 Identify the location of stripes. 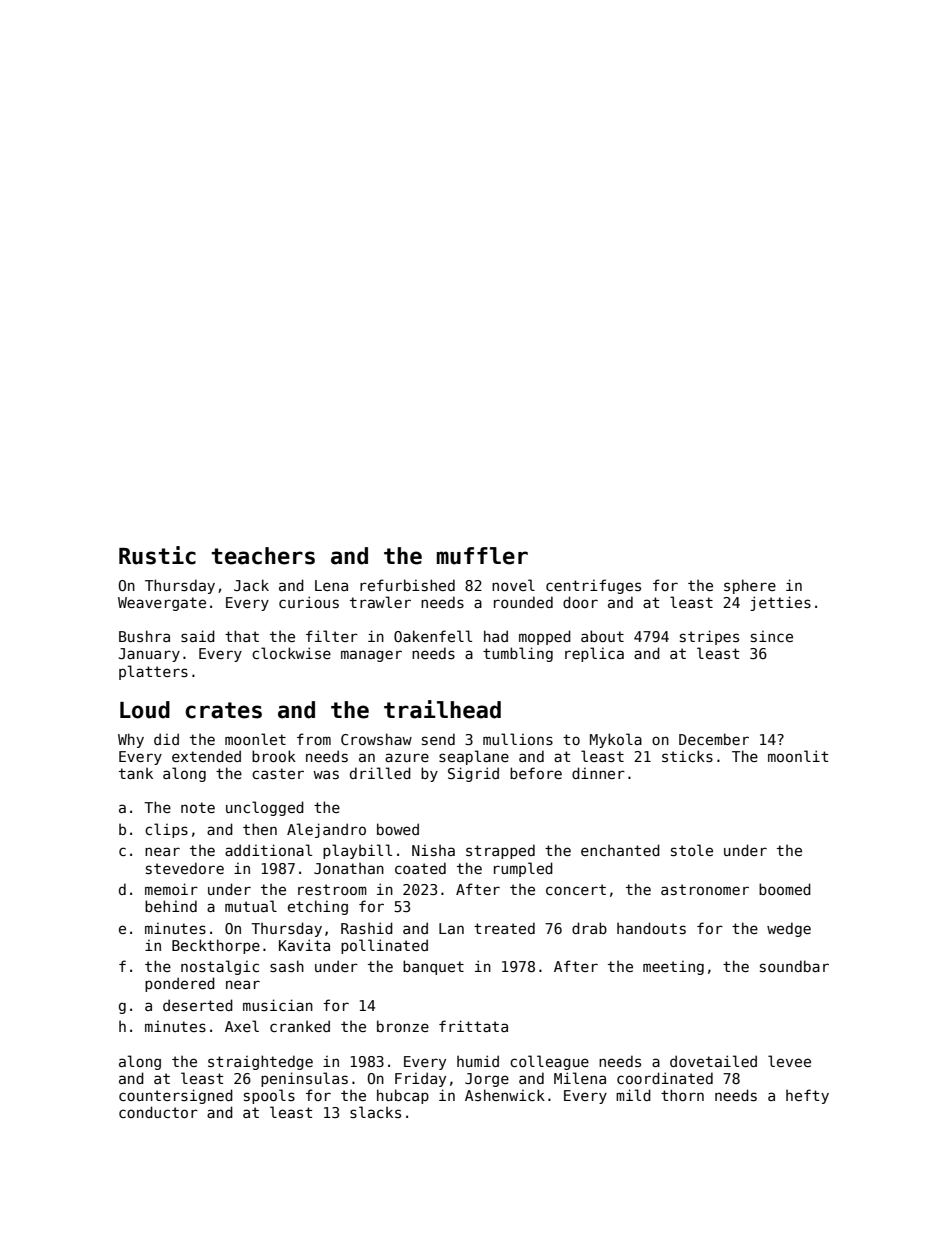
(709, 637).
